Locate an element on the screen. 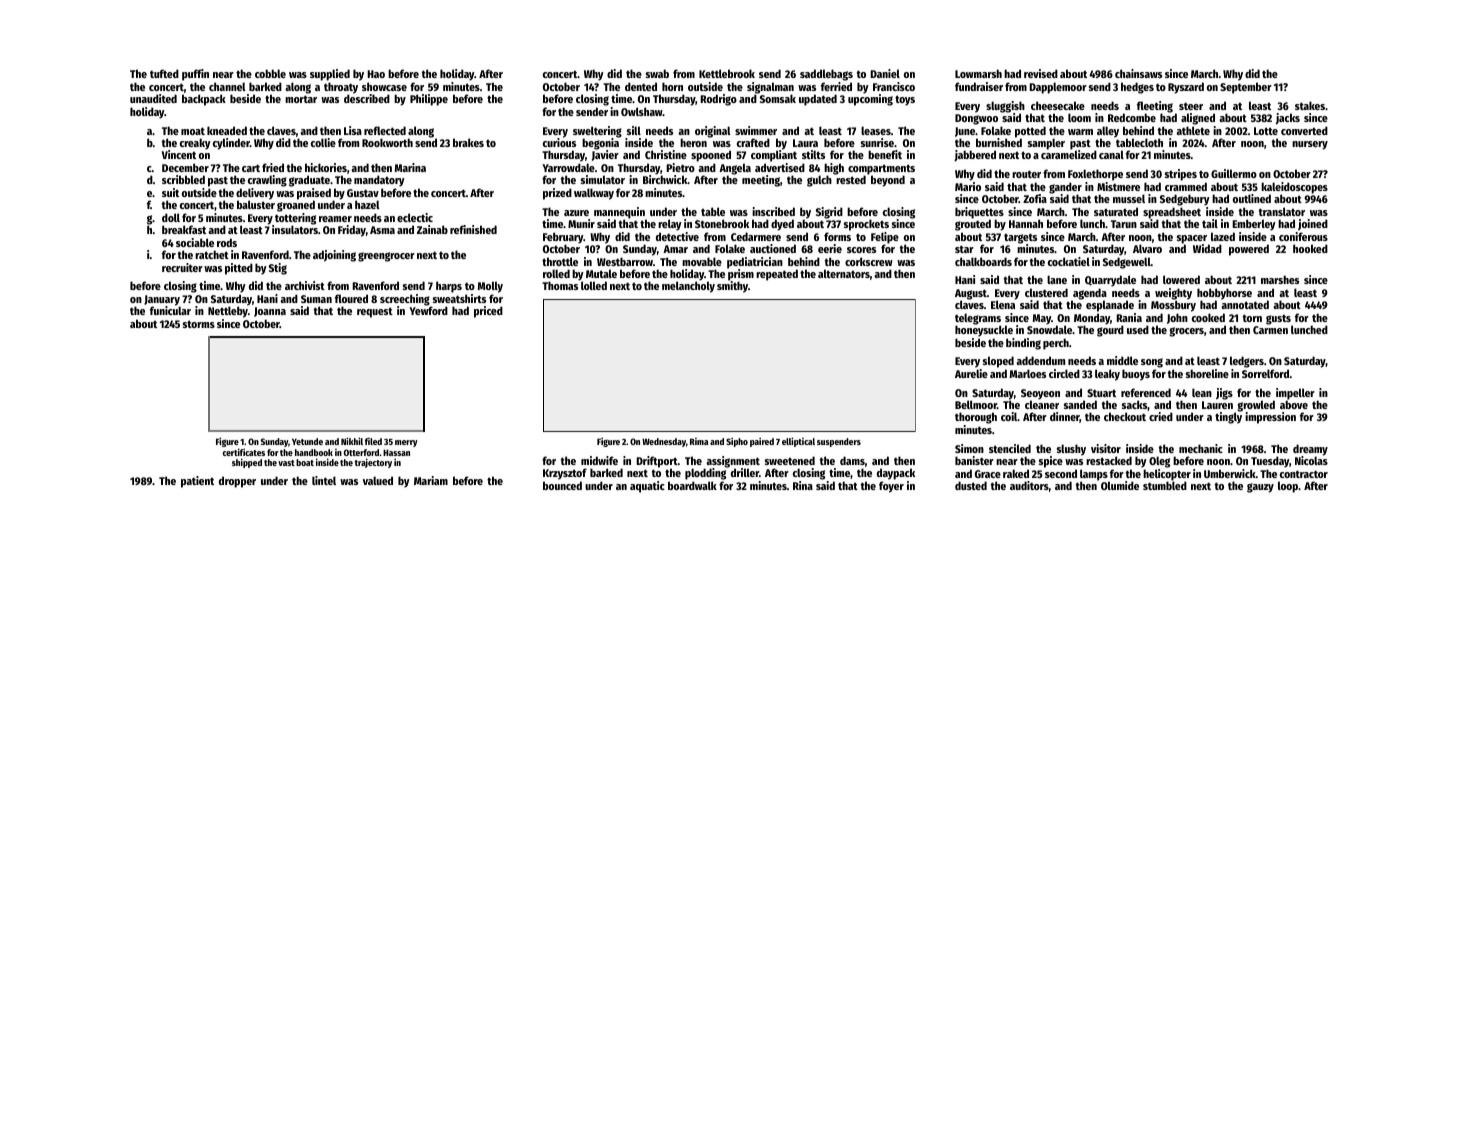 The width and height of the screenshot is (1458, 1126). Thomas is located at coordinates (560, 286).
